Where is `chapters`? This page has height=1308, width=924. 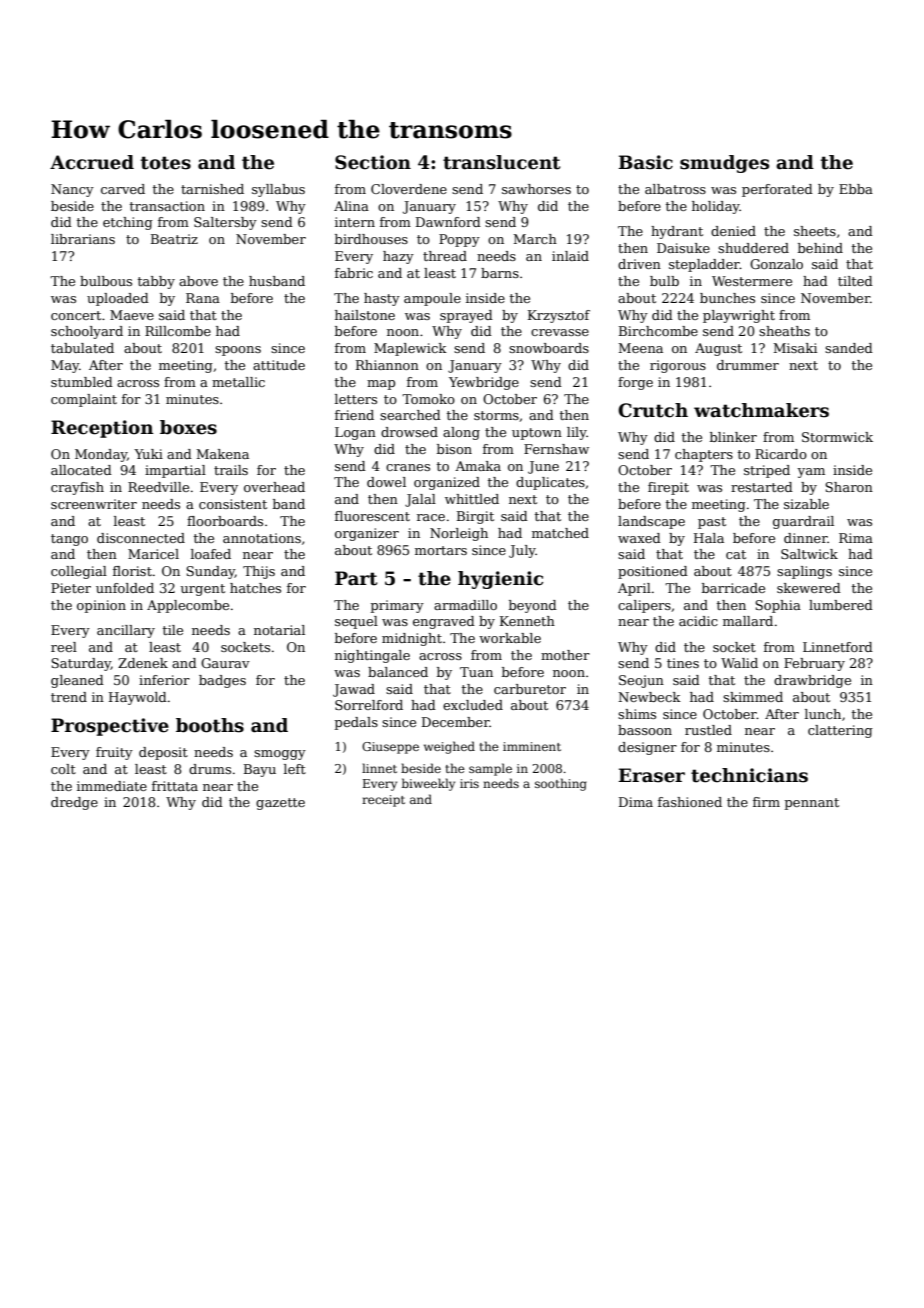
chapters is located at coordinates (704, 455).
